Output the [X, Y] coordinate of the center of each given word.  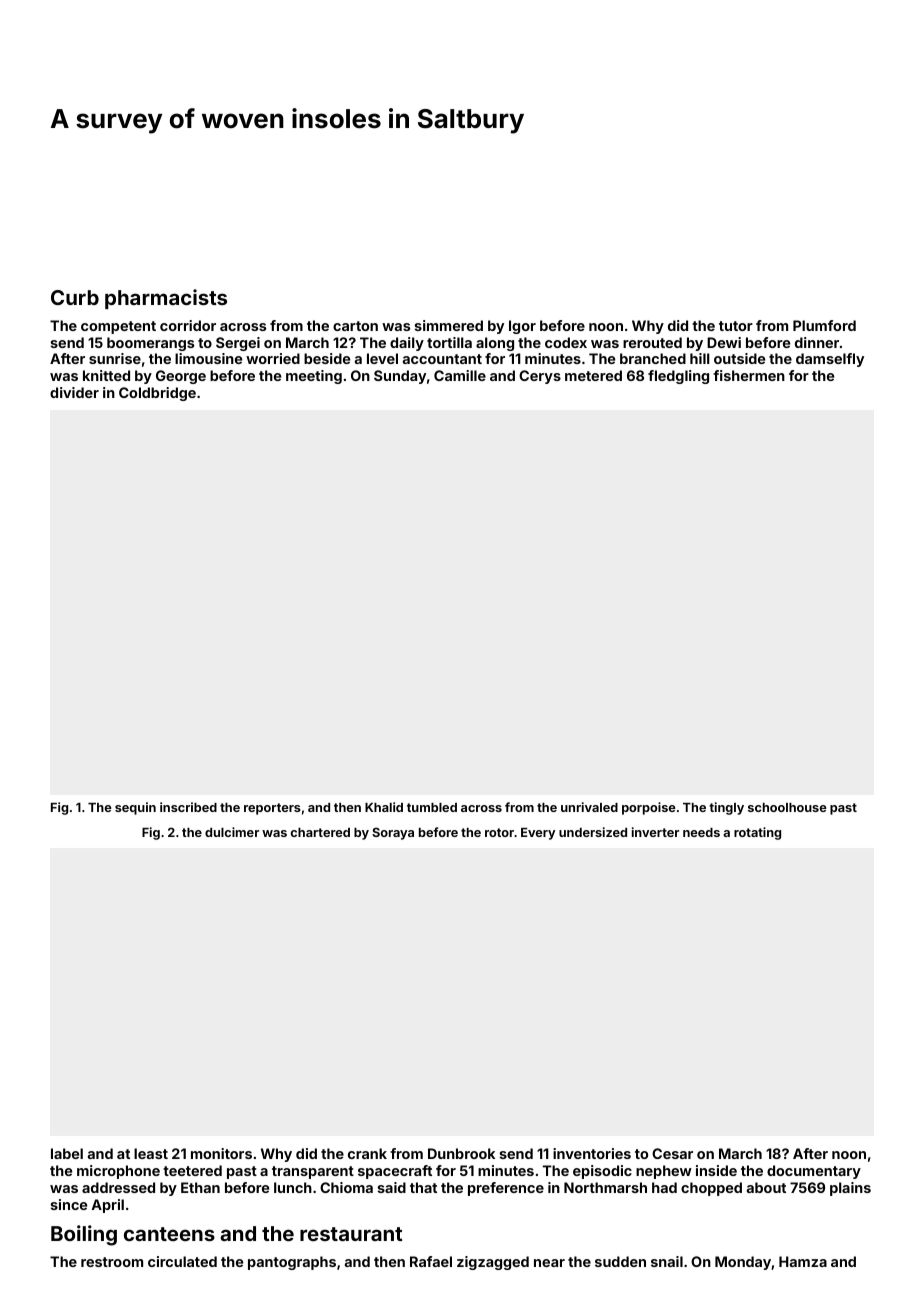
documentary [814, 1172]
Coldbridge [157, 394]
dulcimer [232, 832]
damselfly [830, 360]
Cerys [540, 377]
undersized [593, 832]
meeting [314, 377]
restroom [112, 1262]
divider [74, 392]
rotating [757, 833]
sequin [135, 808]
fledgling [678, 377]
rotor [499, 832]
